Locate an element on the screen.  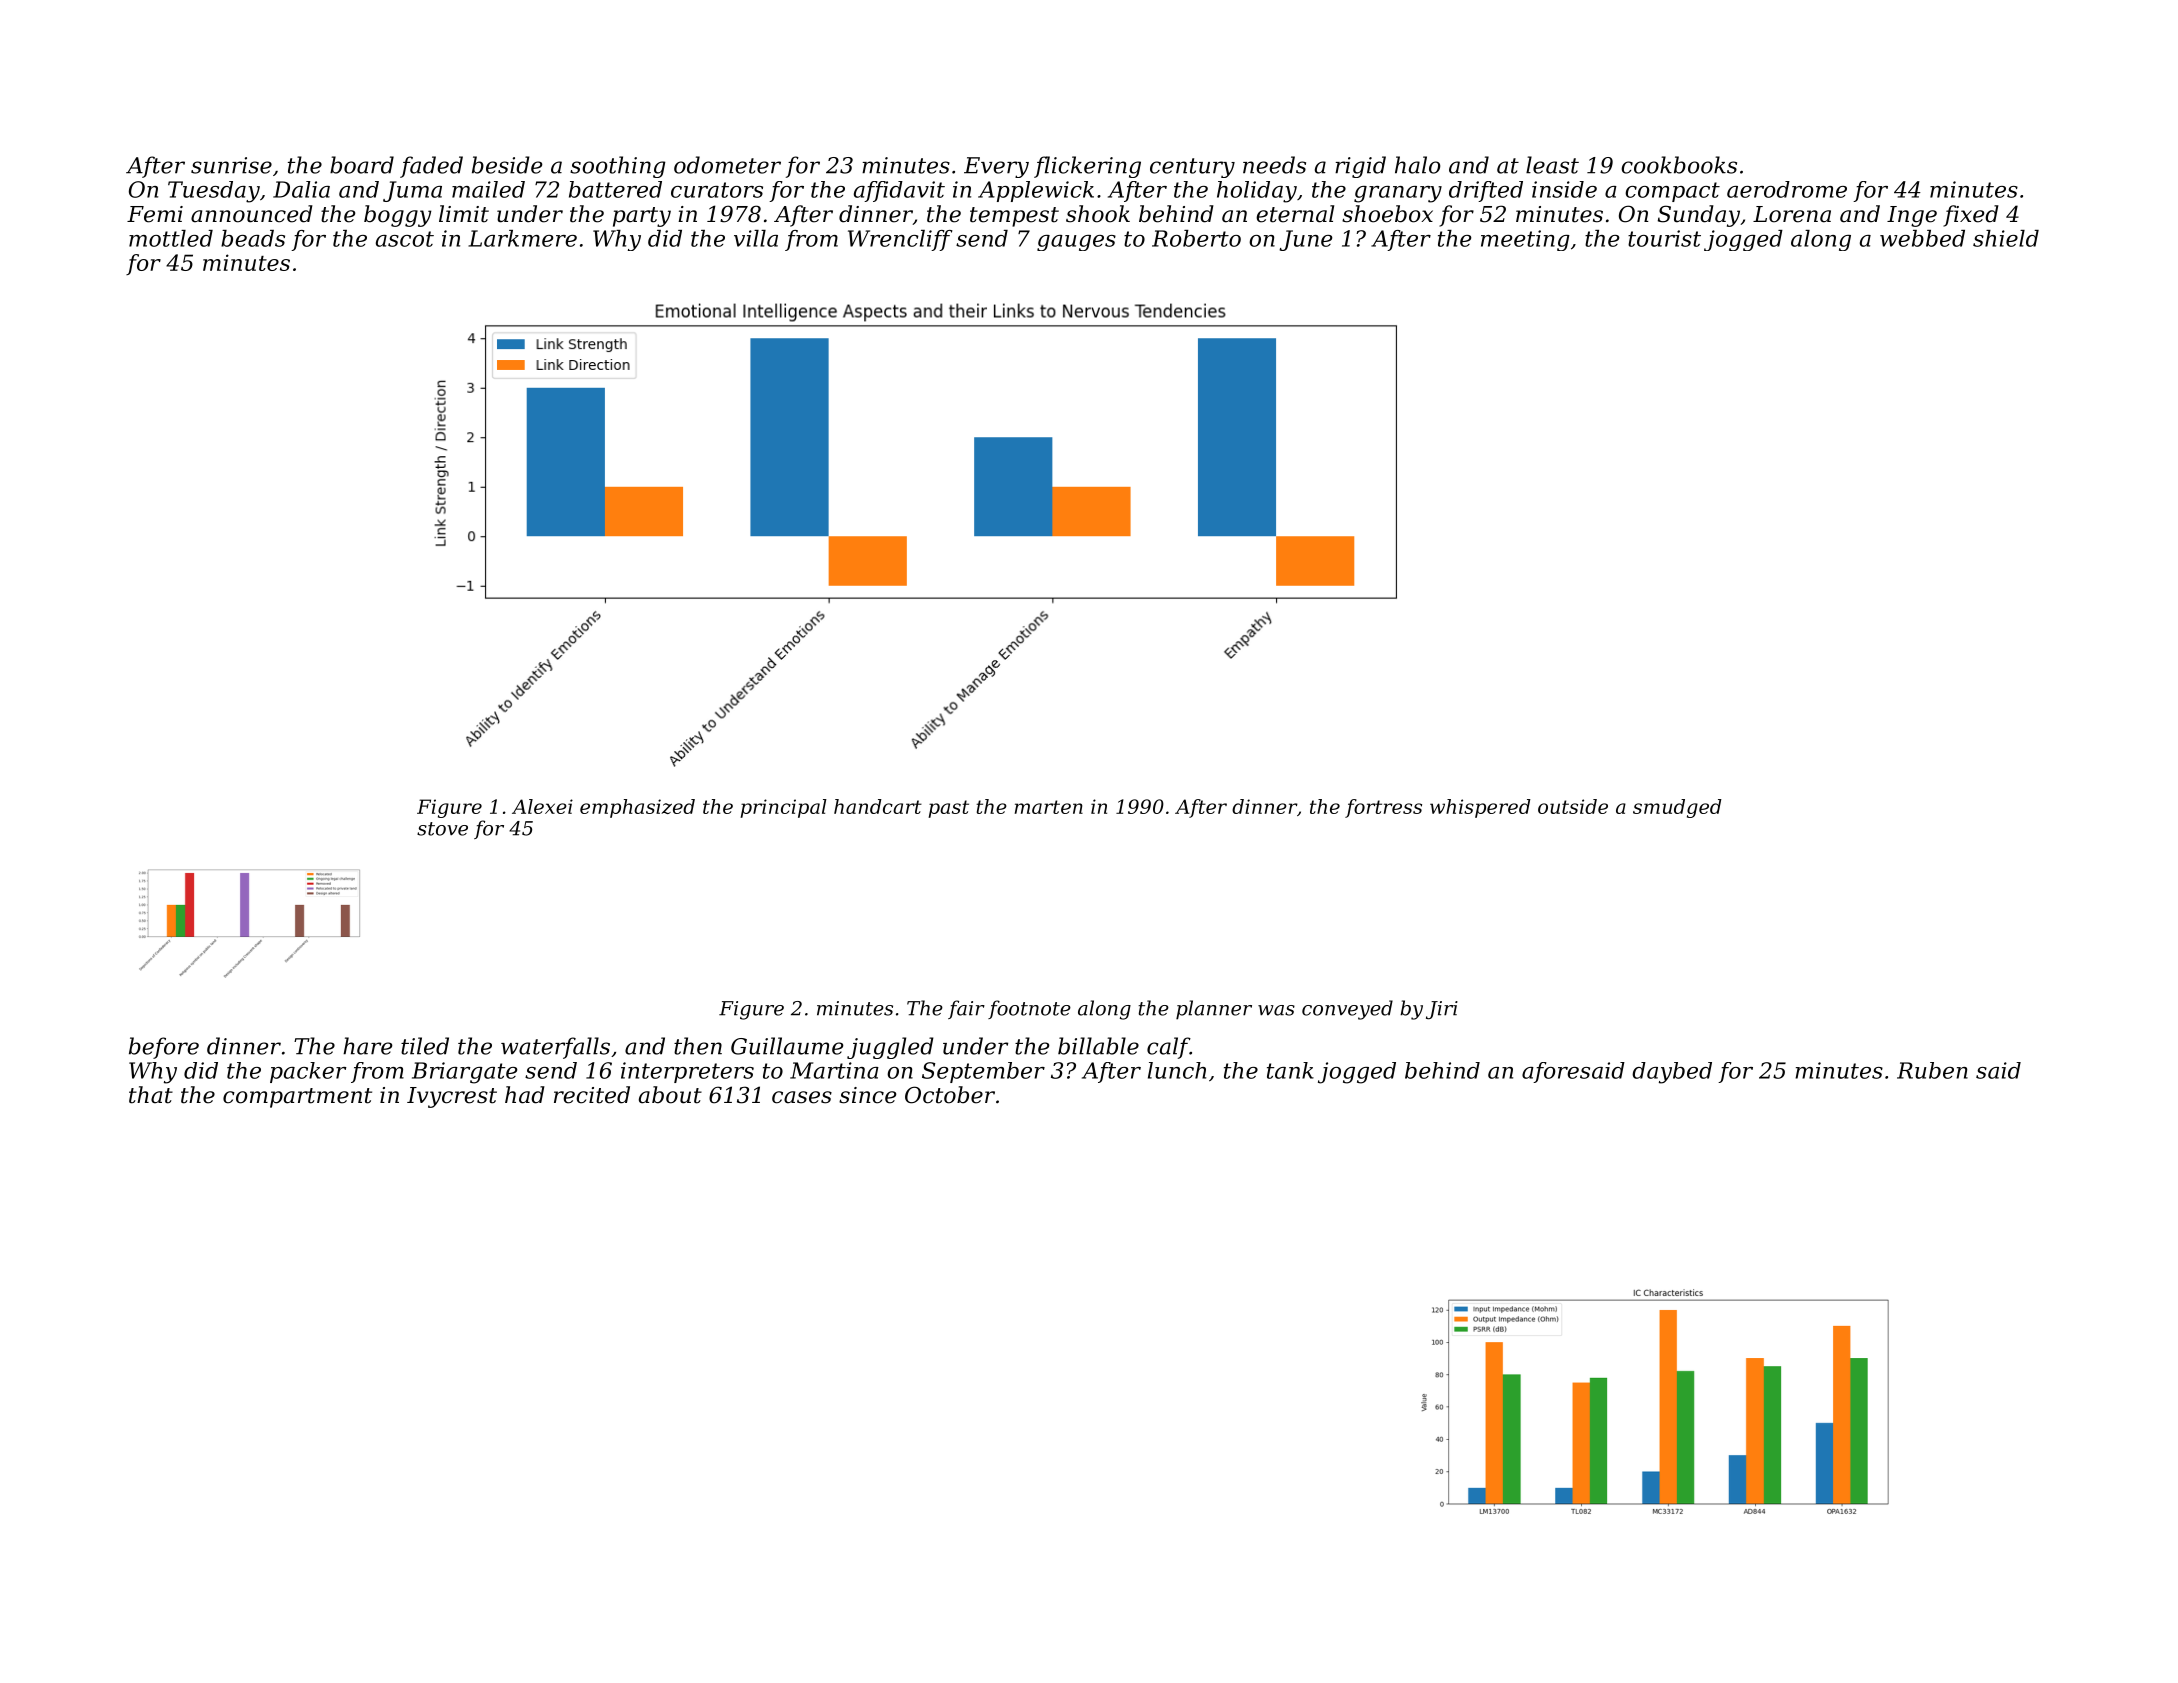
webbed is located at coordinates (1922, 238).
